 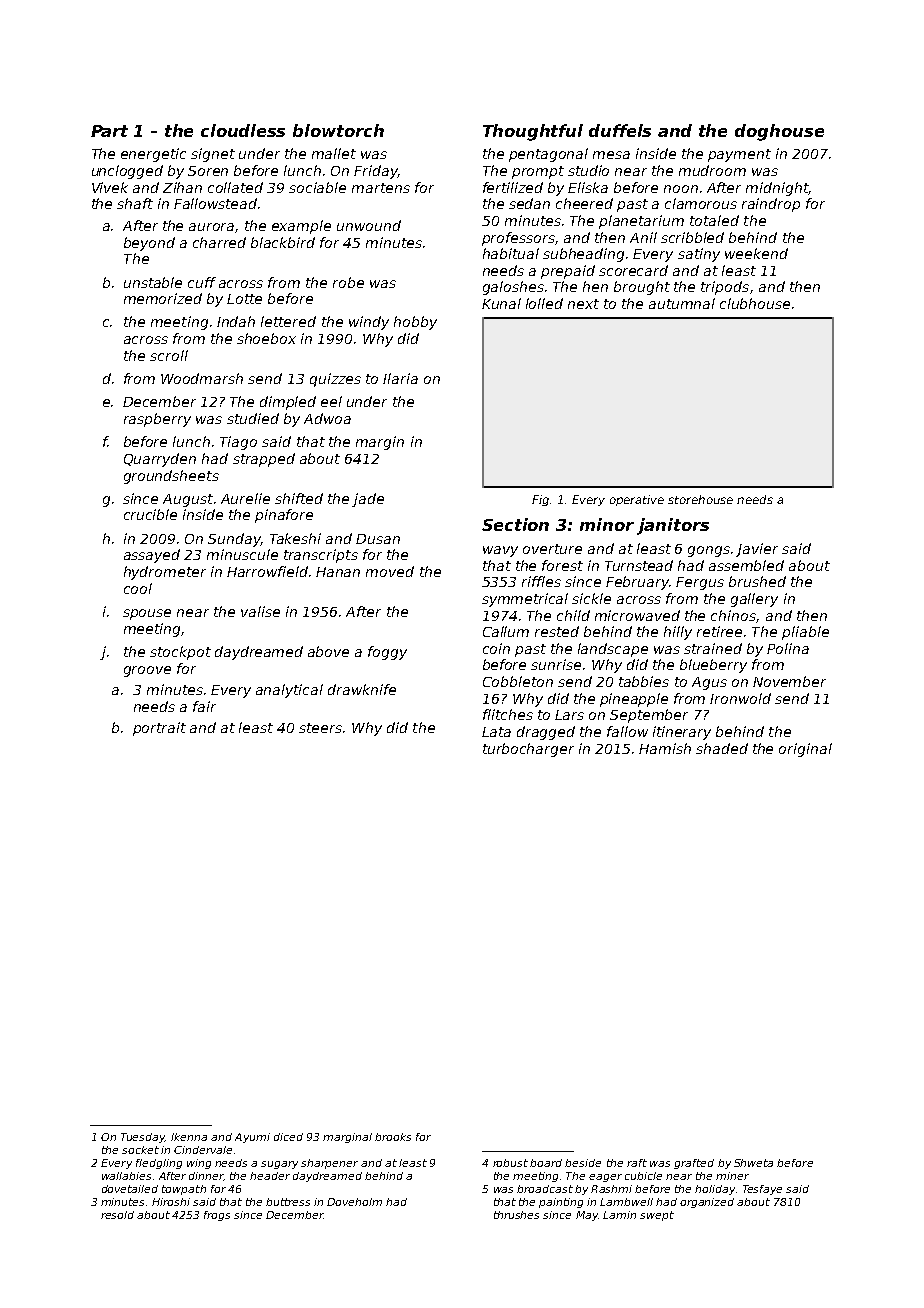 I want to click on original, so click(x=805, y=750).
